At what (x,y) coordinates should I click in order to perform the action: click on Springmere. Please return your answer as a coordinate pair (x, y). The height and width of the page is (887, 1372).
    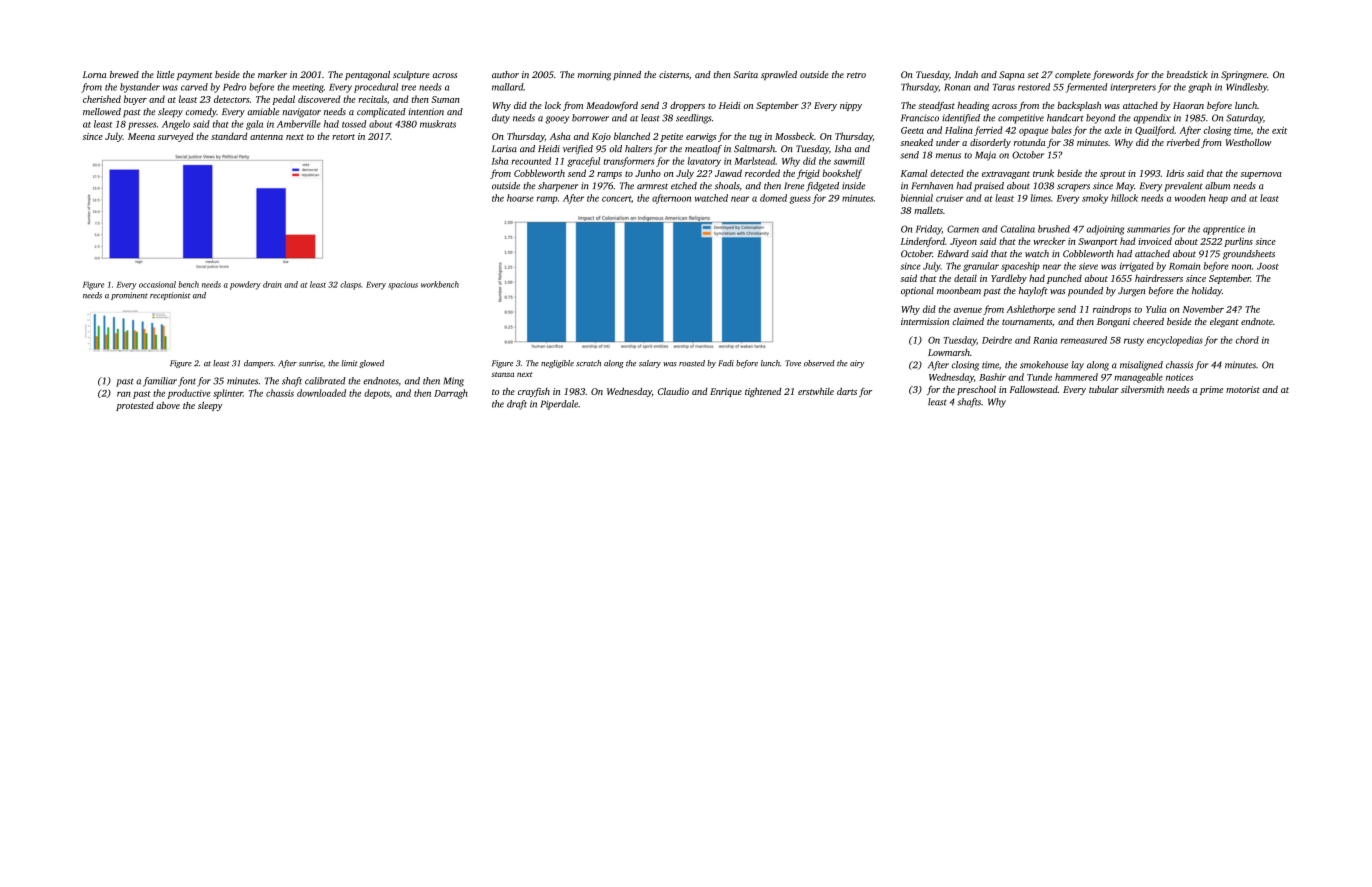
    Looking at the image, I should click on (1244, 76).
